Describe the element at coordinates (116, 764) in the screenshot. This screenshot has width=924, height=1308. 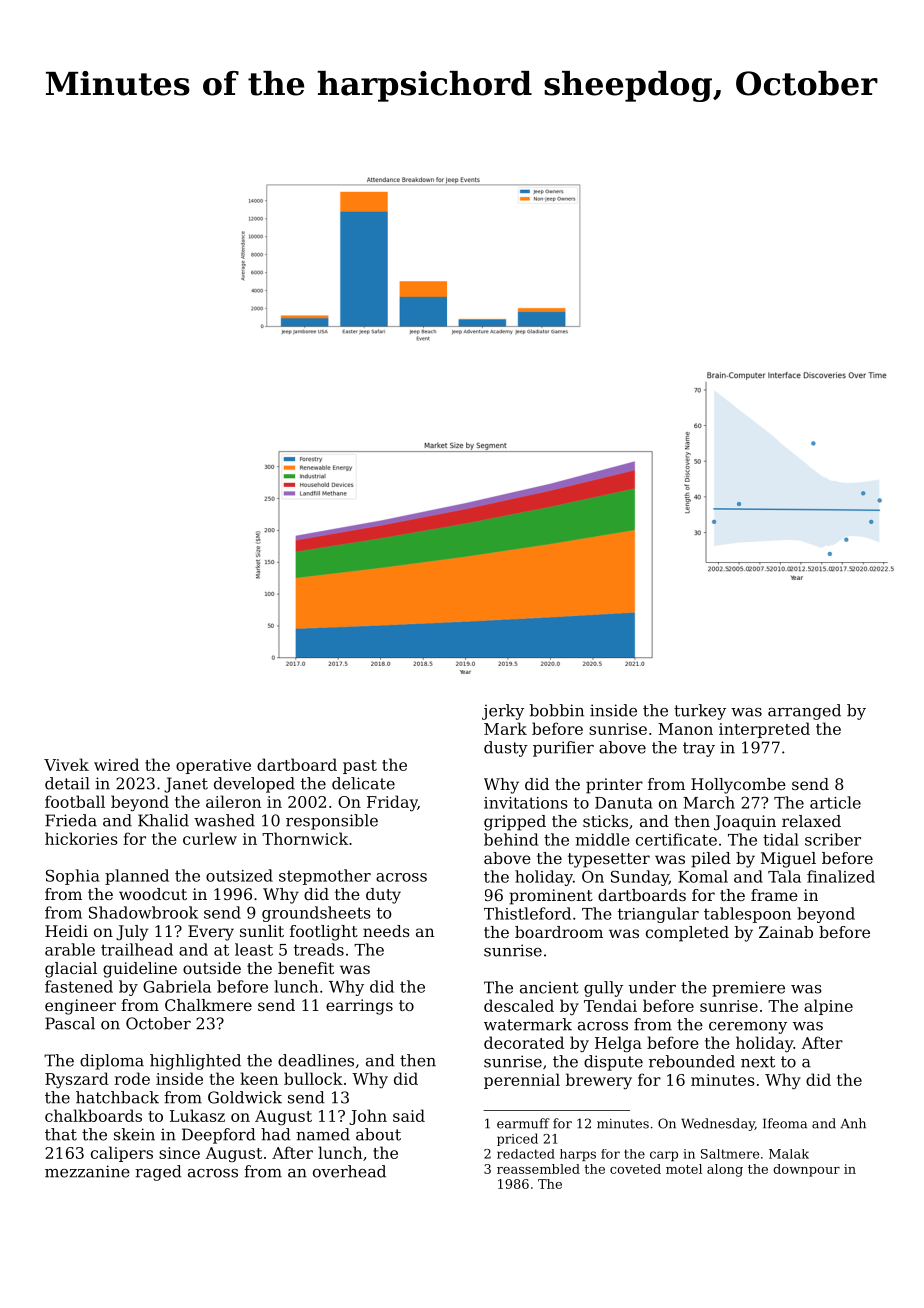
I see `wired` at that location.
